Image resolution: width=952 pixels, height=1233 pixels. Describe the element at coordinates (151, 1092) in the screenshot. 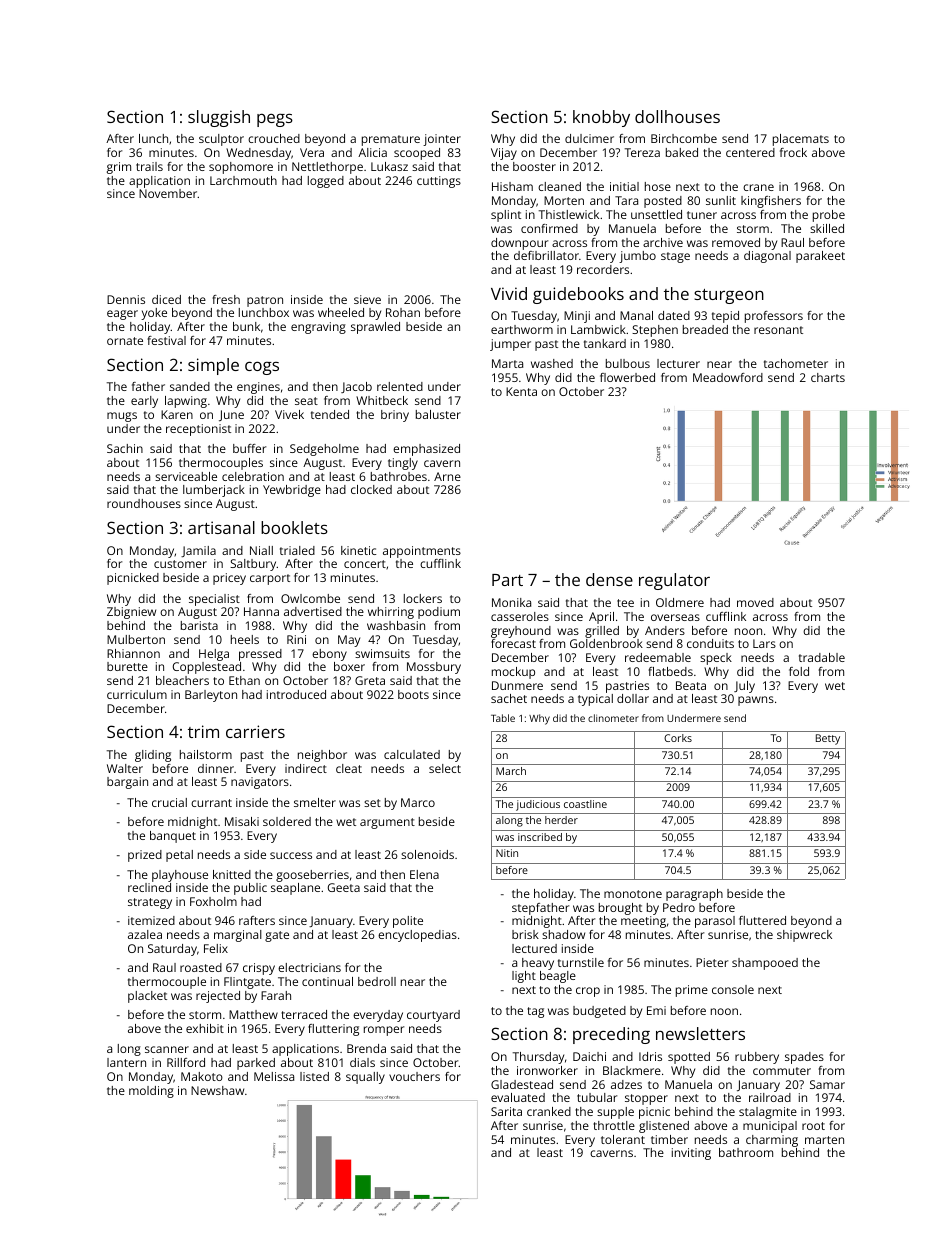

I see `molding` at that location.
